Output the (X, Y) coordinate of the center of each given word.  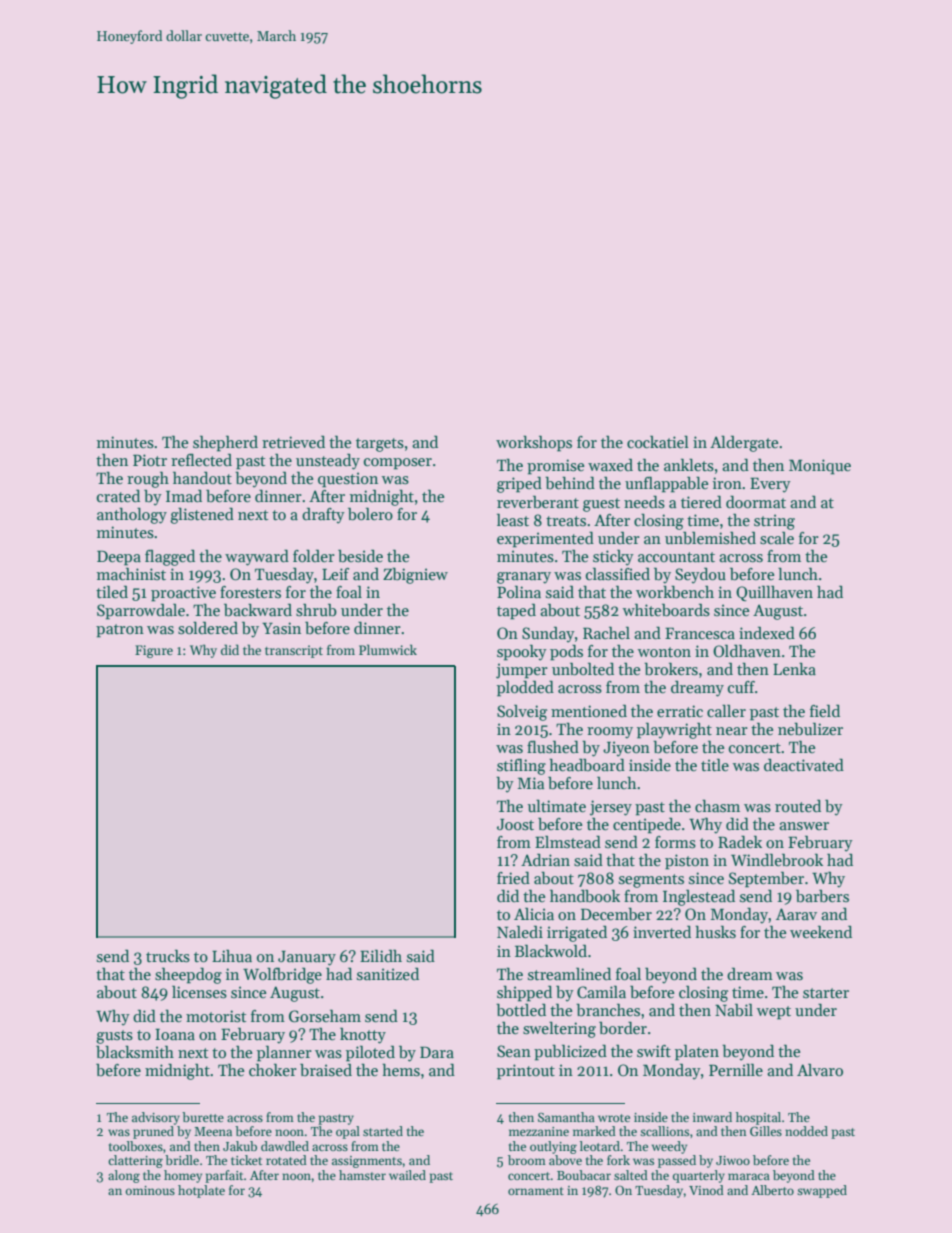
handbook (585, 895)
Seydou (700, 575)
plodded (525, 688)
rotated (286, 1160)
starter (826, 993)
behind (570, 483)
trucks (168, 956)
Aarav (796, 914)
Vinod (706, 1190)
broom (527, 1160)
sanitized (388, 974)
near (732, 731)
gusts (114, 1037)
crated (118, 495)
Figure (154, 651)
